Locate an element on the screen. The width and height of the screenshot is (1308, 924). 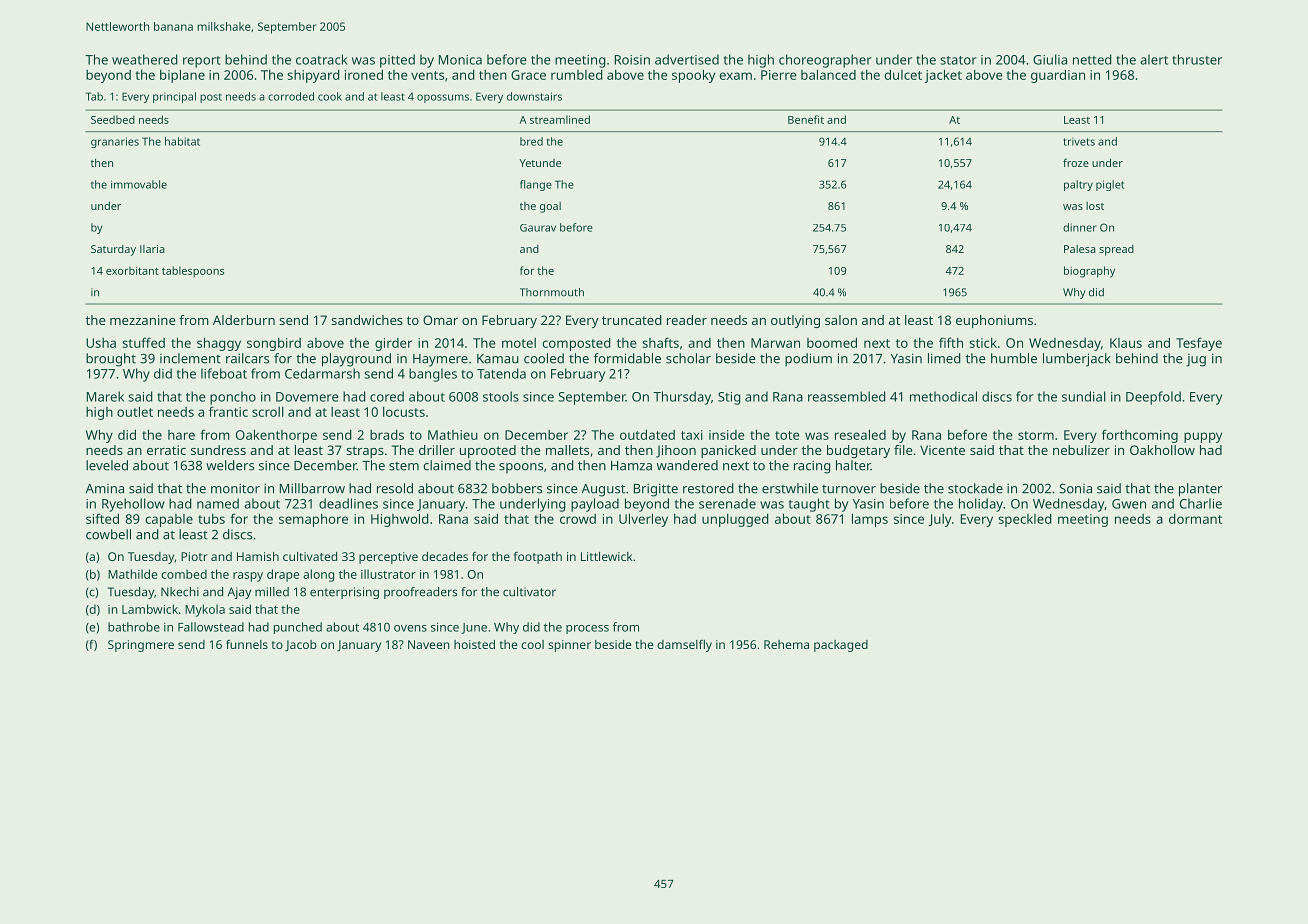
trivets is located at coordinates (1079, 141).
